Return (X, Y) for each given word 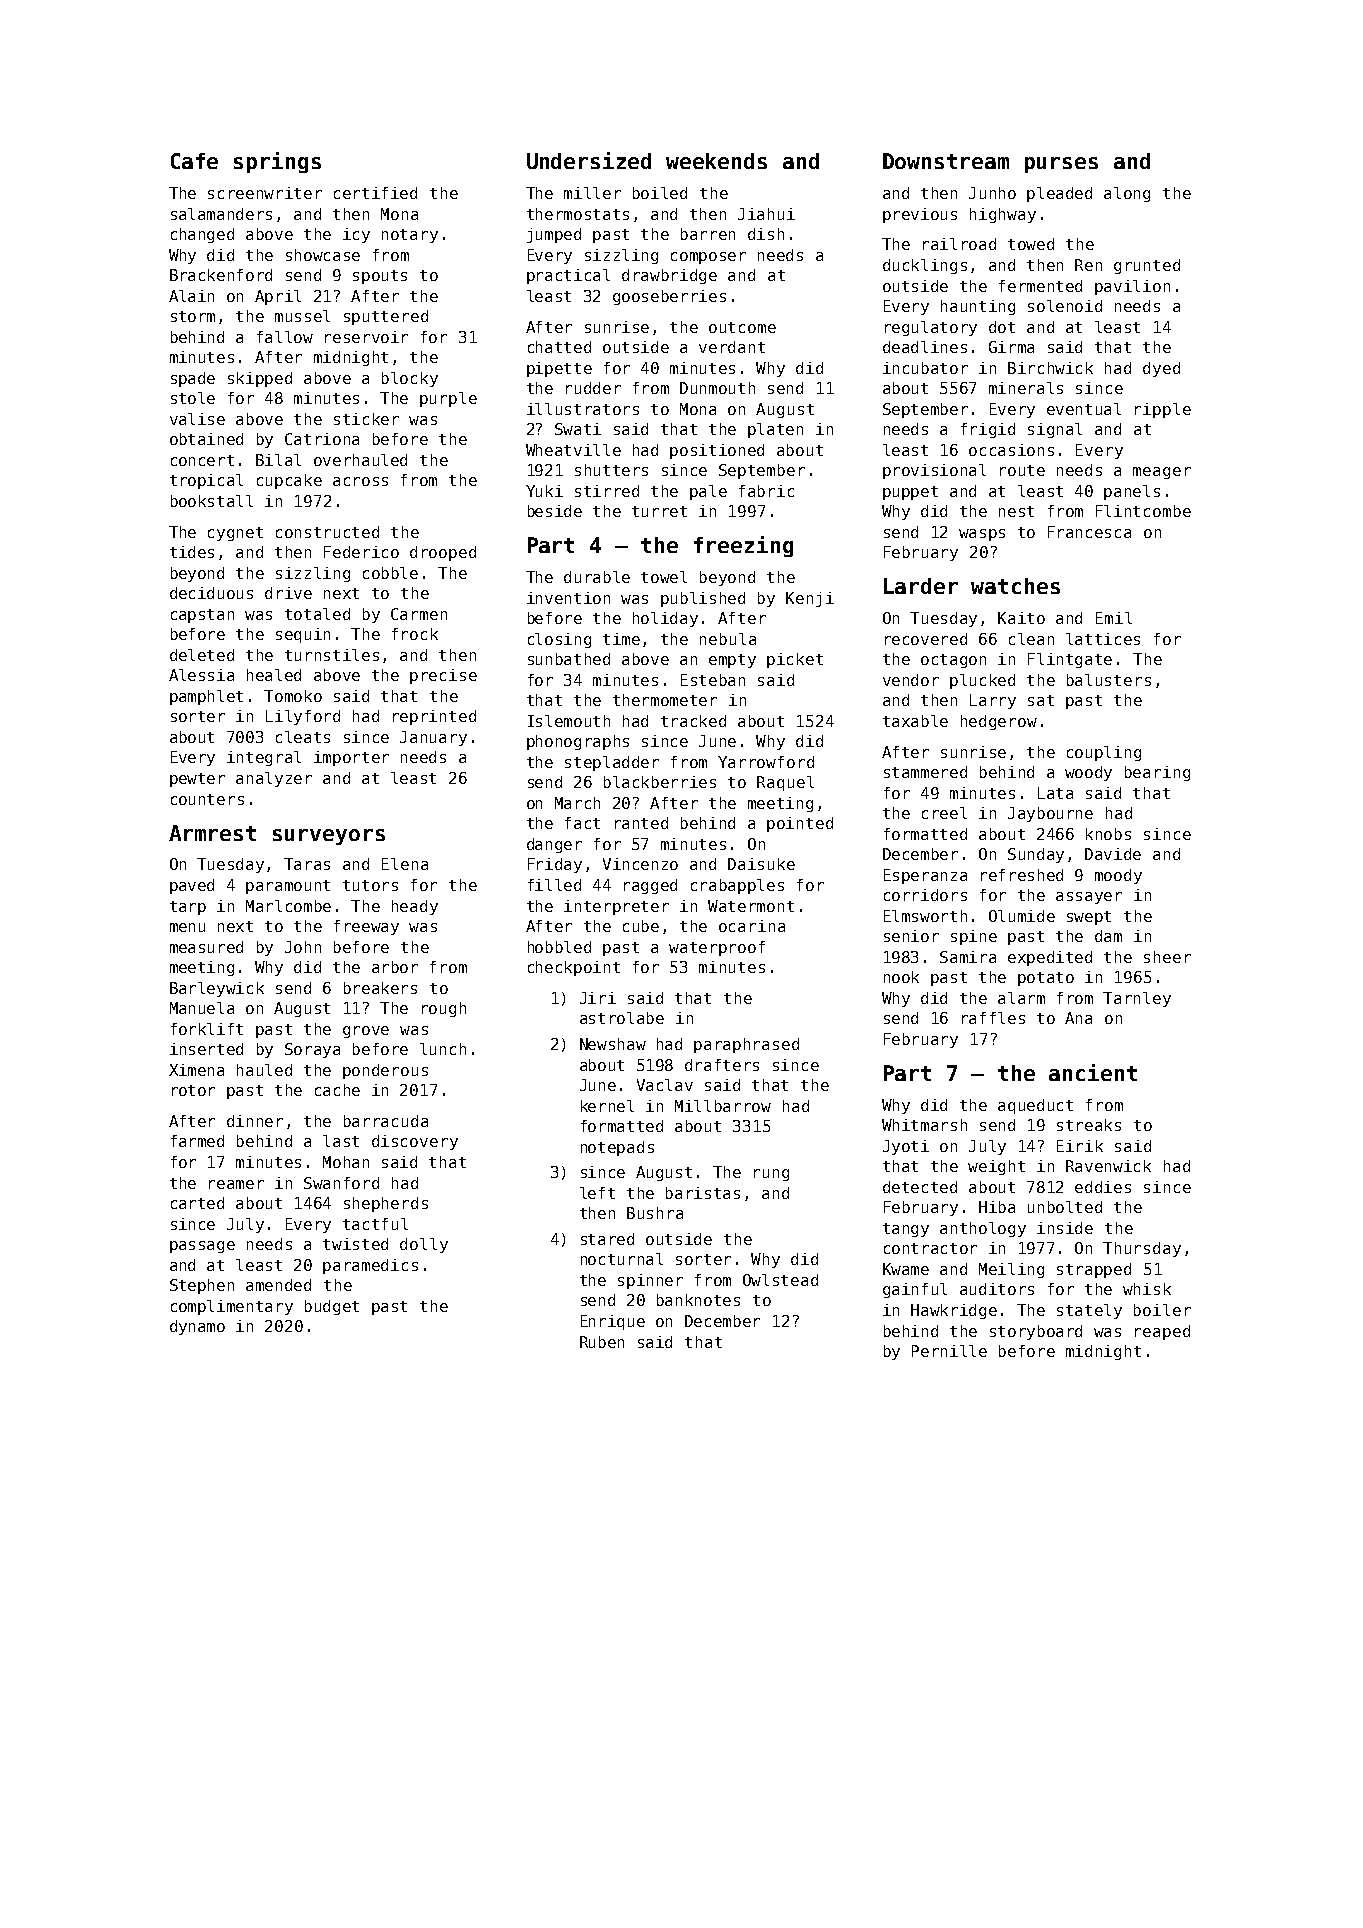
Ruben (602, 1342)
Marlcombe (288, 906)
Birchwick (1050, 368)
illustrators (583, 409)
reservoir (366, 337)
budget (332, 1307)
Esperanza (925, 876)
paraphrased (746, 1045)
